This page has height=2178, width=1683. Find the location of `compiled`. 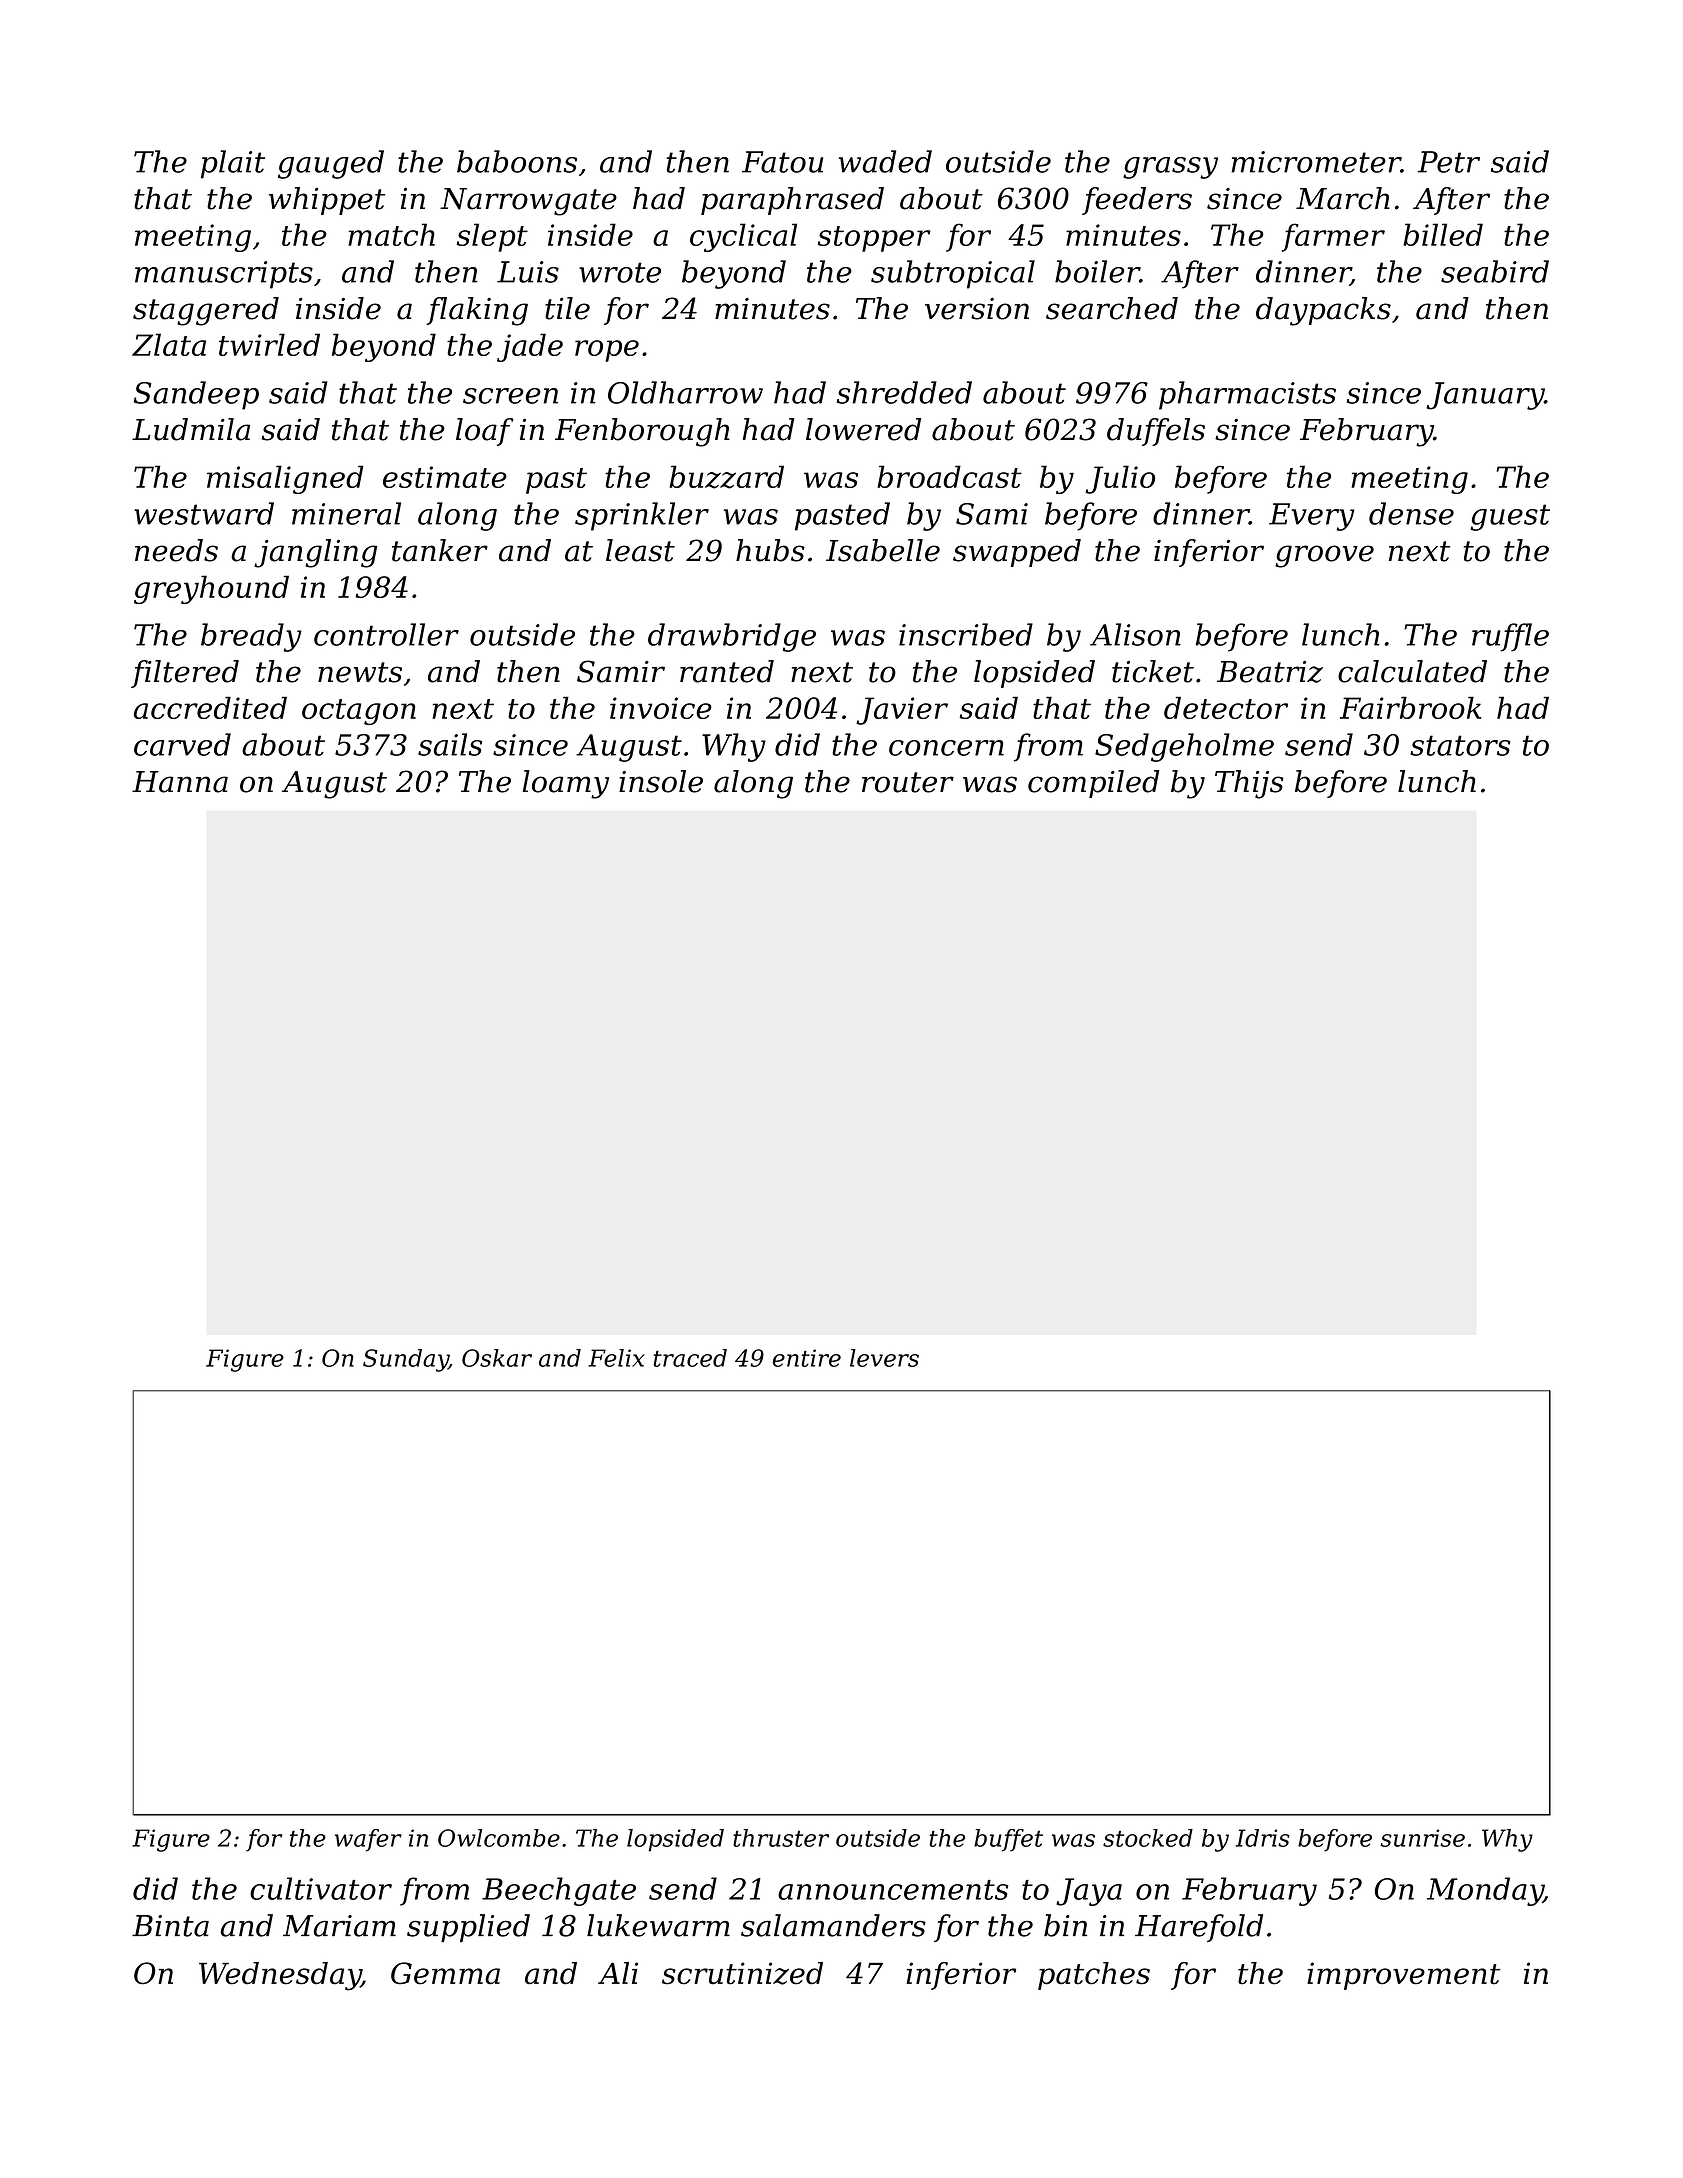

compiled is located at coordinates (1094, 784).
